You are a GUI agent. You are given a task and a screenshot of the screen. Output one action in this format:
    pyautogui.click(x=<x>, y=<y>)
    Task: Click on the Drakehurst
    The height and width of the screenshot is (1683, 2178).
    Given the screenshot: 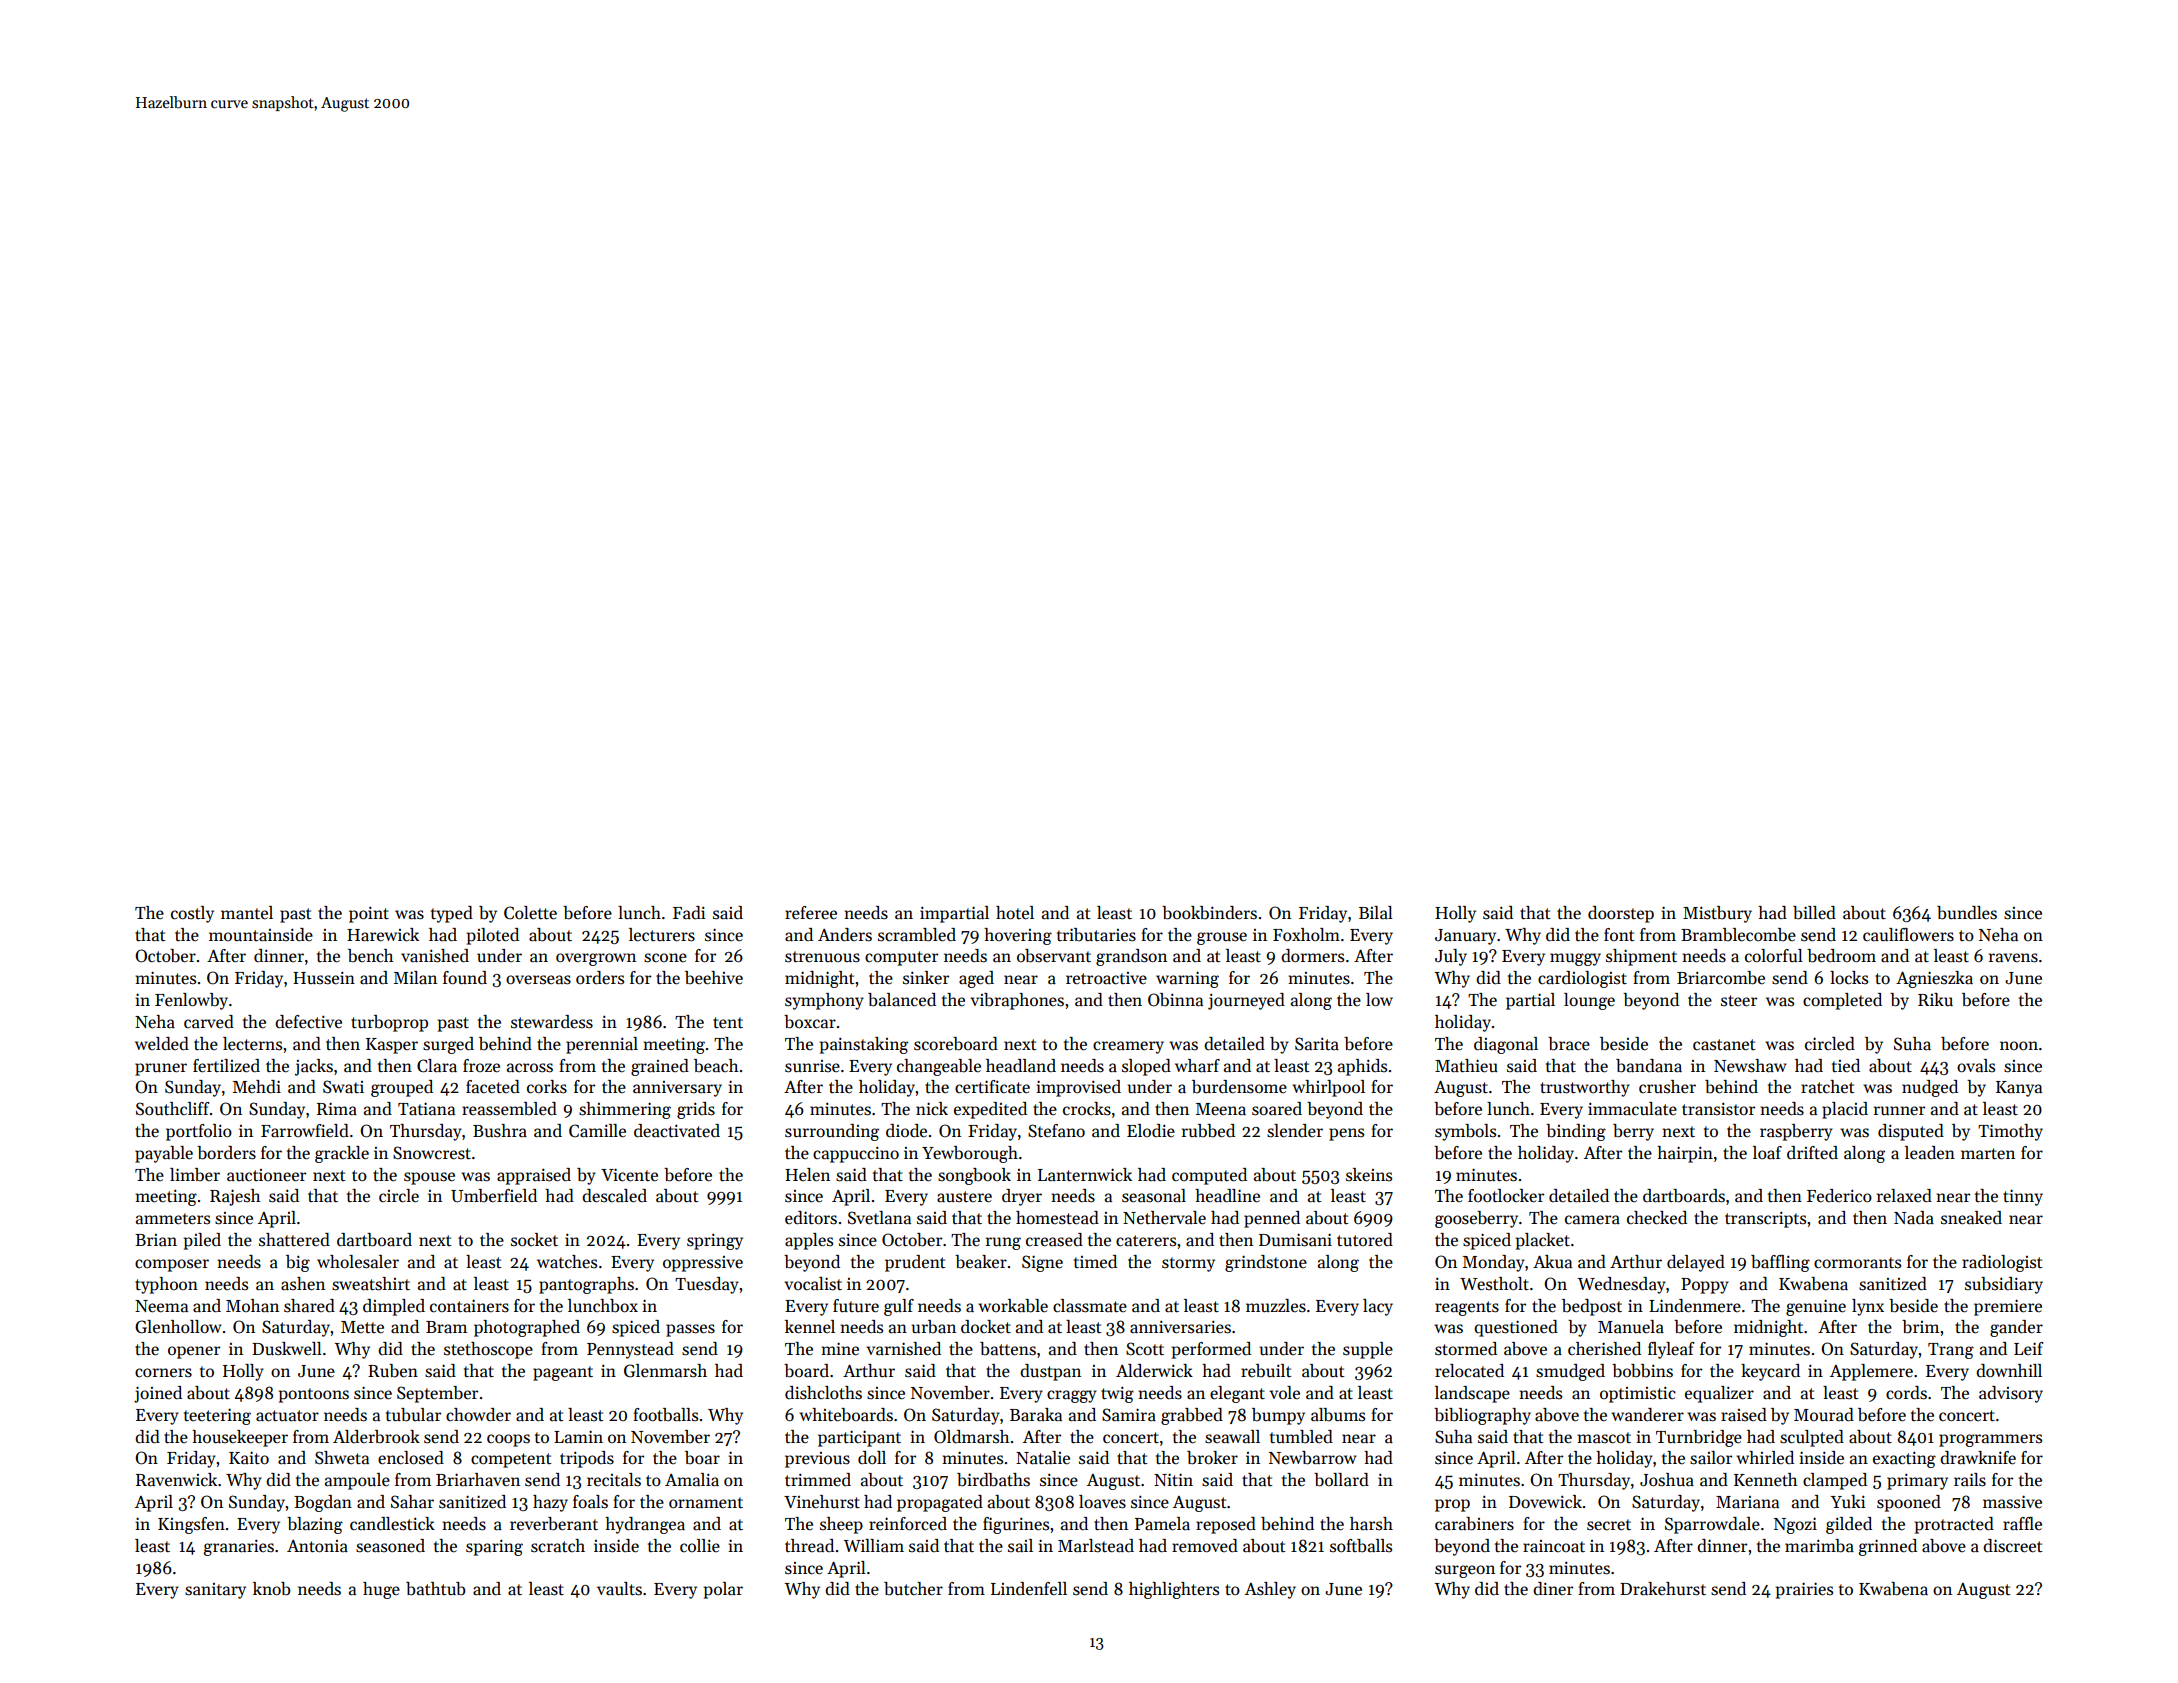 What is the action you would take?
    pyautogui.click(x=1663, y=1589)
